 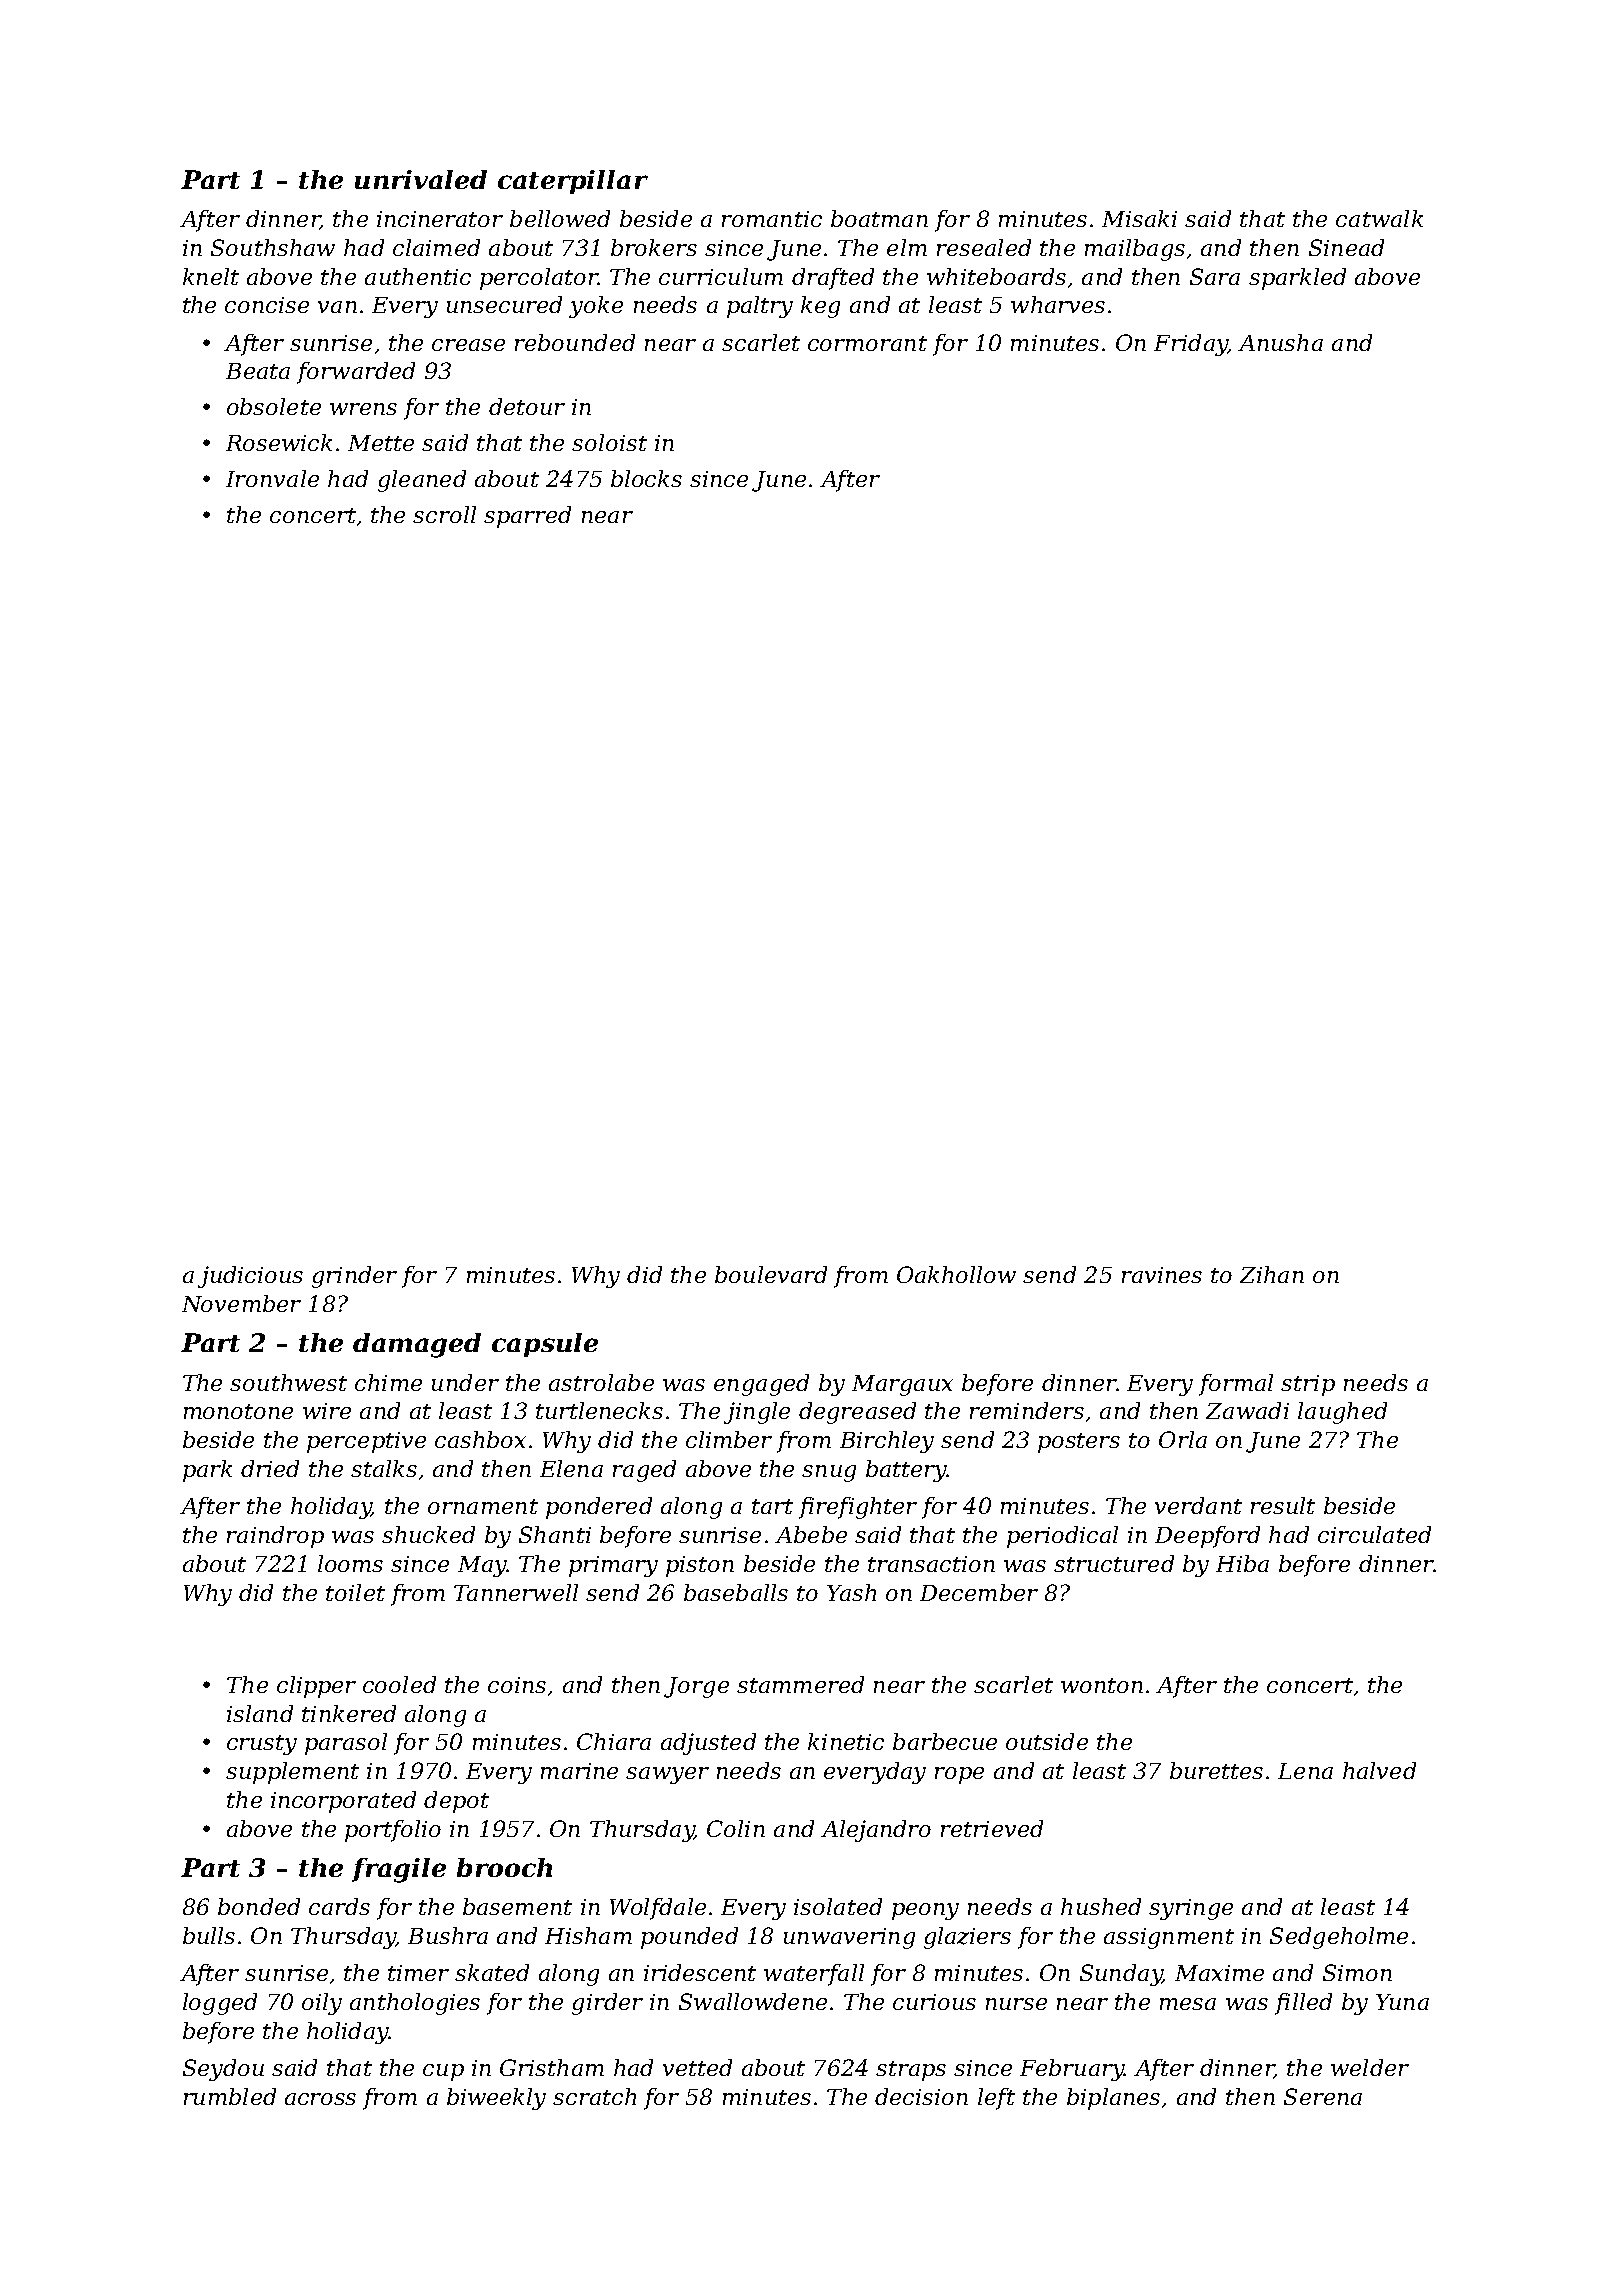 What do you see at coordinates (613, 1566) in the screenshot?
I see `primary` at bounding box center [613, 1566].
